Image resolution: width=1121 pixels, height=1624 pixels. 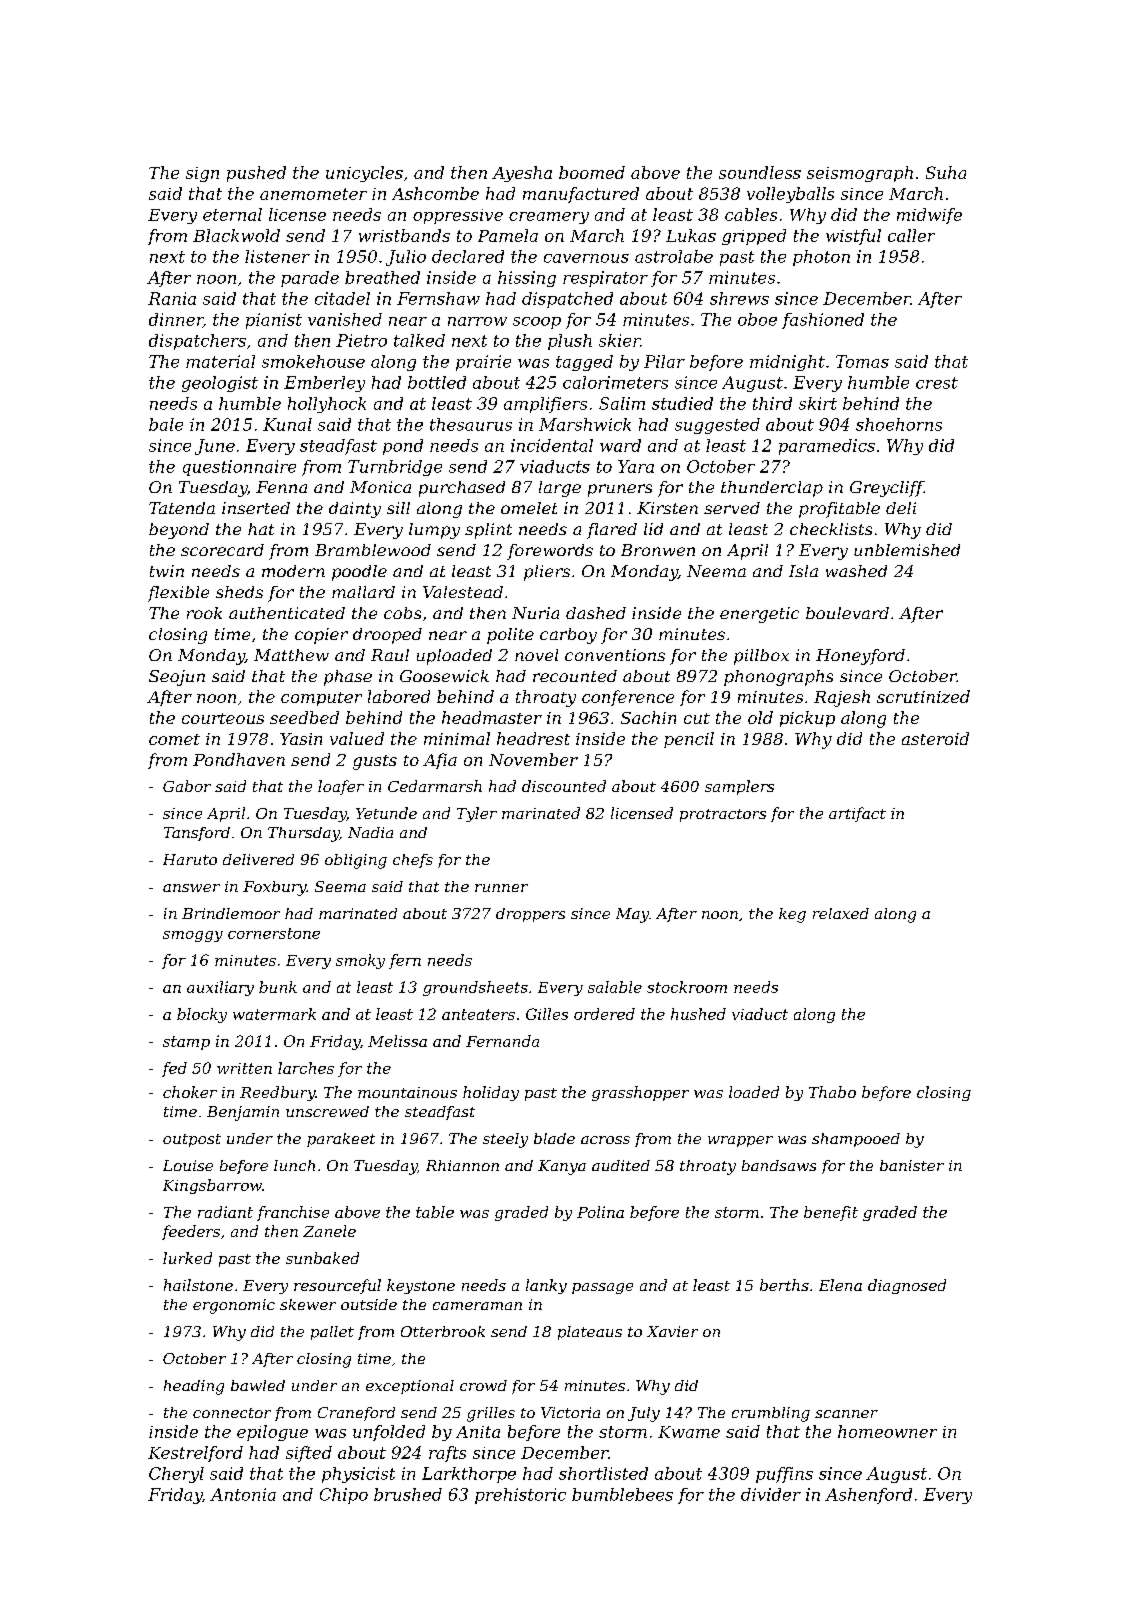 I want to click on Haruto, so click(x=190, y=859).
